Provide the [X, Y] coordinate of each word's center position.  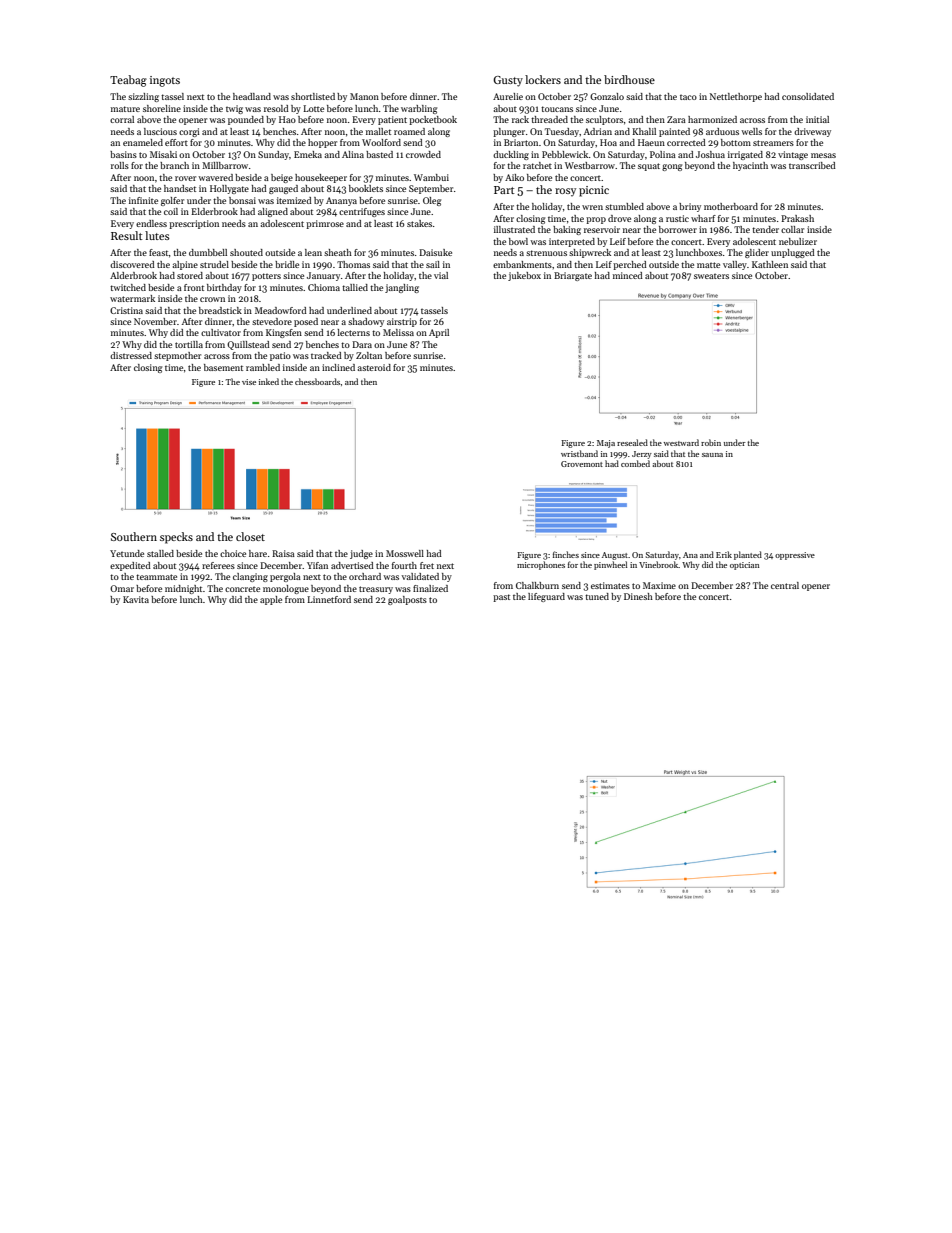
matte [708, 265]
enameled [143, 142]
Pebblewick [565, 154]
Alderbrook [133, 275]
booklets [366, 188]
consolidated [808, 96]
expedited [130, 566]
